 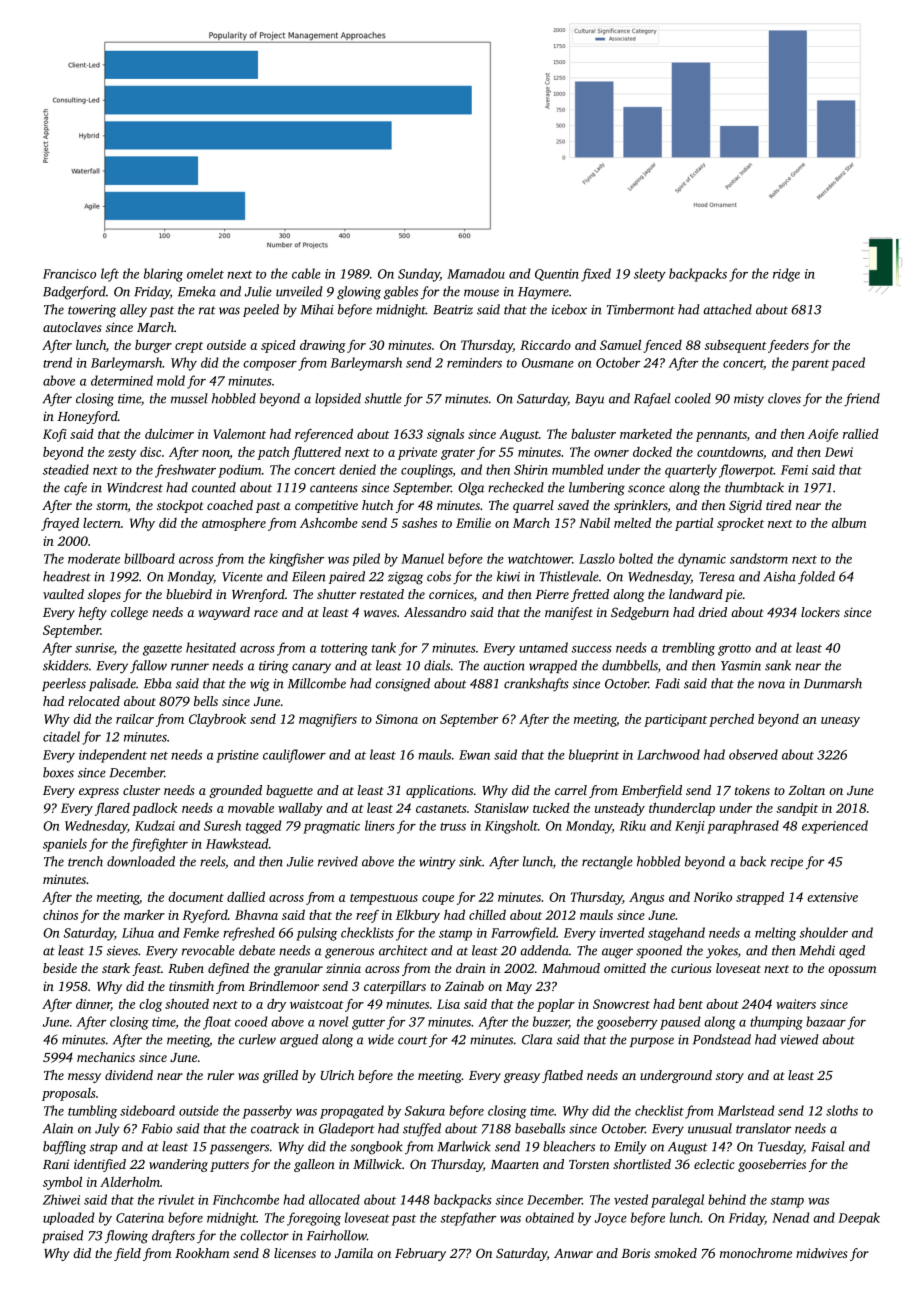 I want to click on Anwar, so click(x=573, y=1253).
